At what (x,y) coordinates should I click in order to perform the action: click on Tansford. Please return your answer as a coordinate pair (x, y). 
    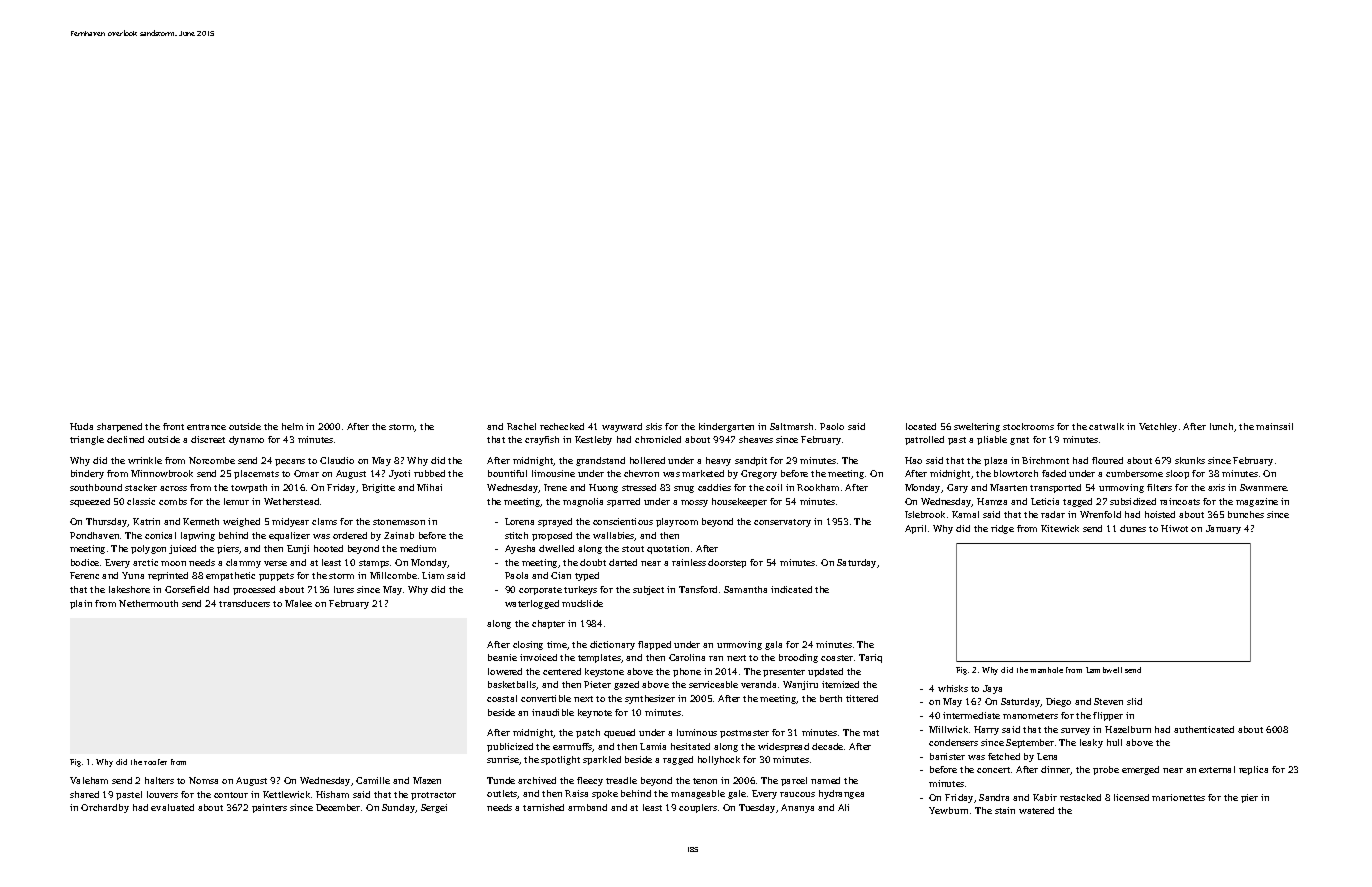
    Looking at the image, I should click on (698, 589).
